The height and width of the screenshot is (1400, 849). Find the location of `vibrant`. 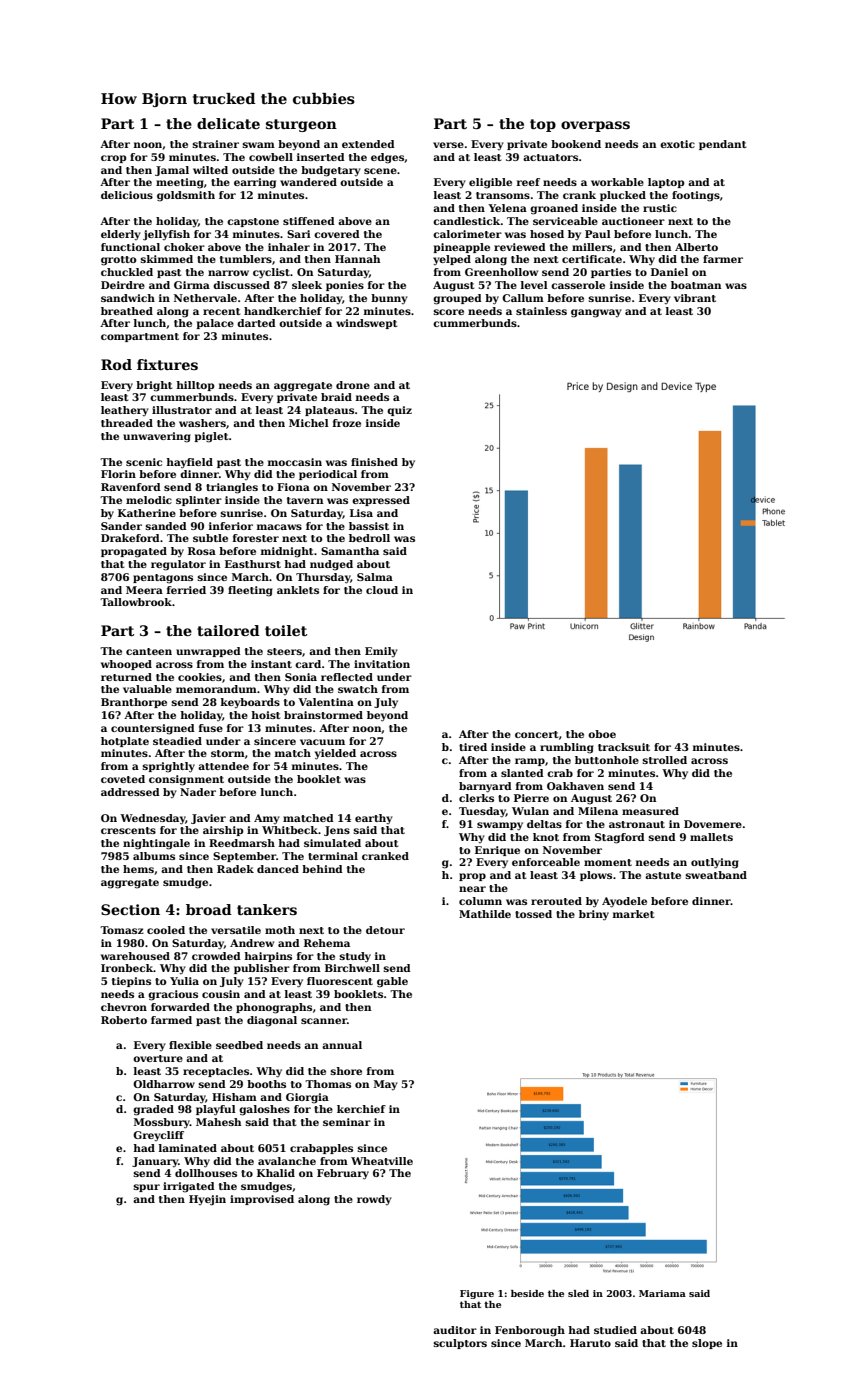

vibrant is located at coordinates (695, 298).
